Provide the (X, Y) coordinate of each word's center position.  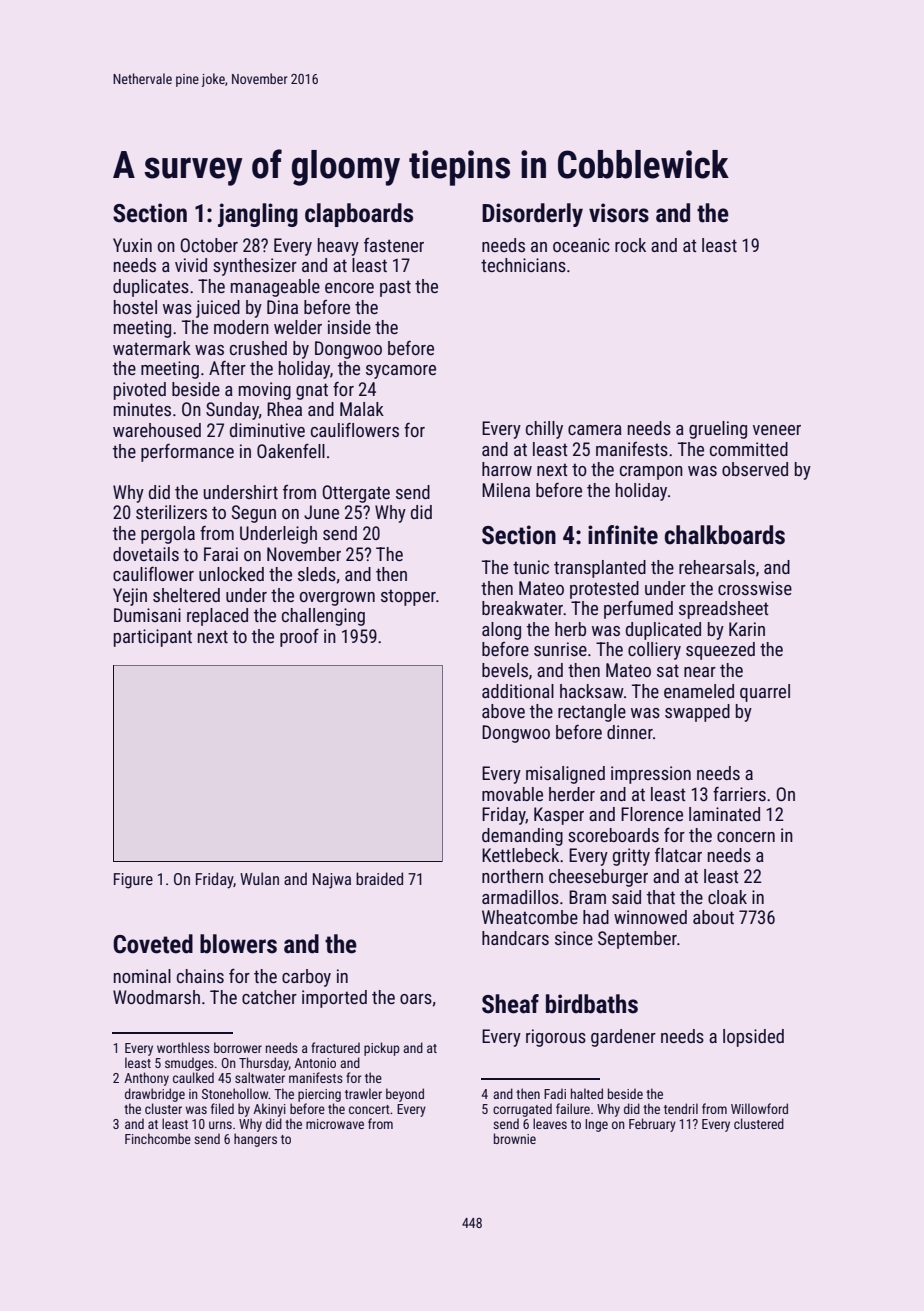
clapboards (359, 215)
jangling (258, 215)
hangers (255, 1140)
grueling (718, 430)
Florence (652, 814)
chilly (544, 430)
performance (187, 453)
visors (619, 213)
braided (379, 878)
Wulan (259, 878)
